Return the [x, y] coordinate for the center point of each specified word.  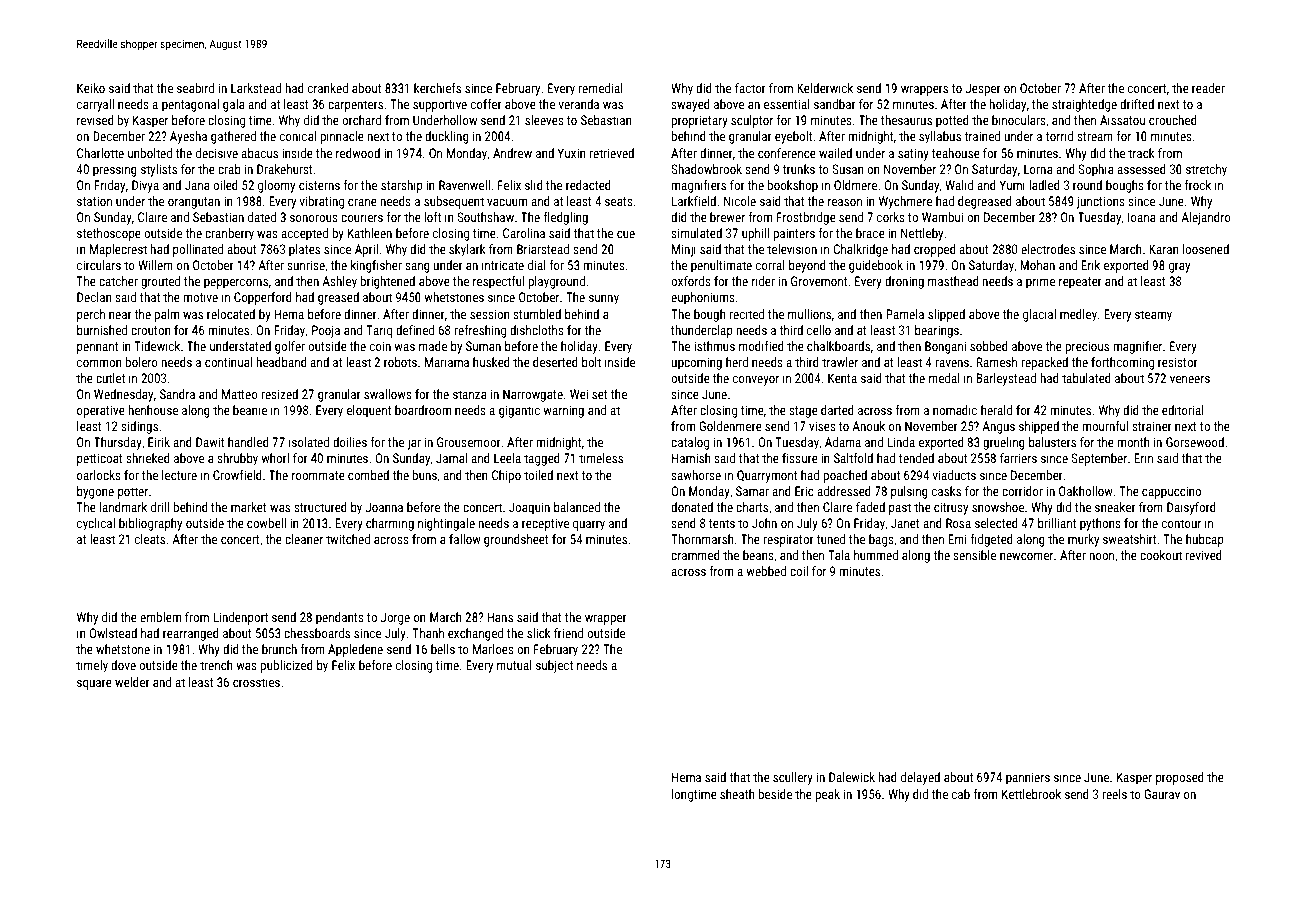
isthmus [714, 346]
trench [216, 665]
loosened [1206, 249]
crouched [1173, 120]
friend [568, 633]
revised [95, 120]
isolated [309, 442]
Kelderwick [825, 88]
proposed [1180, 778]
